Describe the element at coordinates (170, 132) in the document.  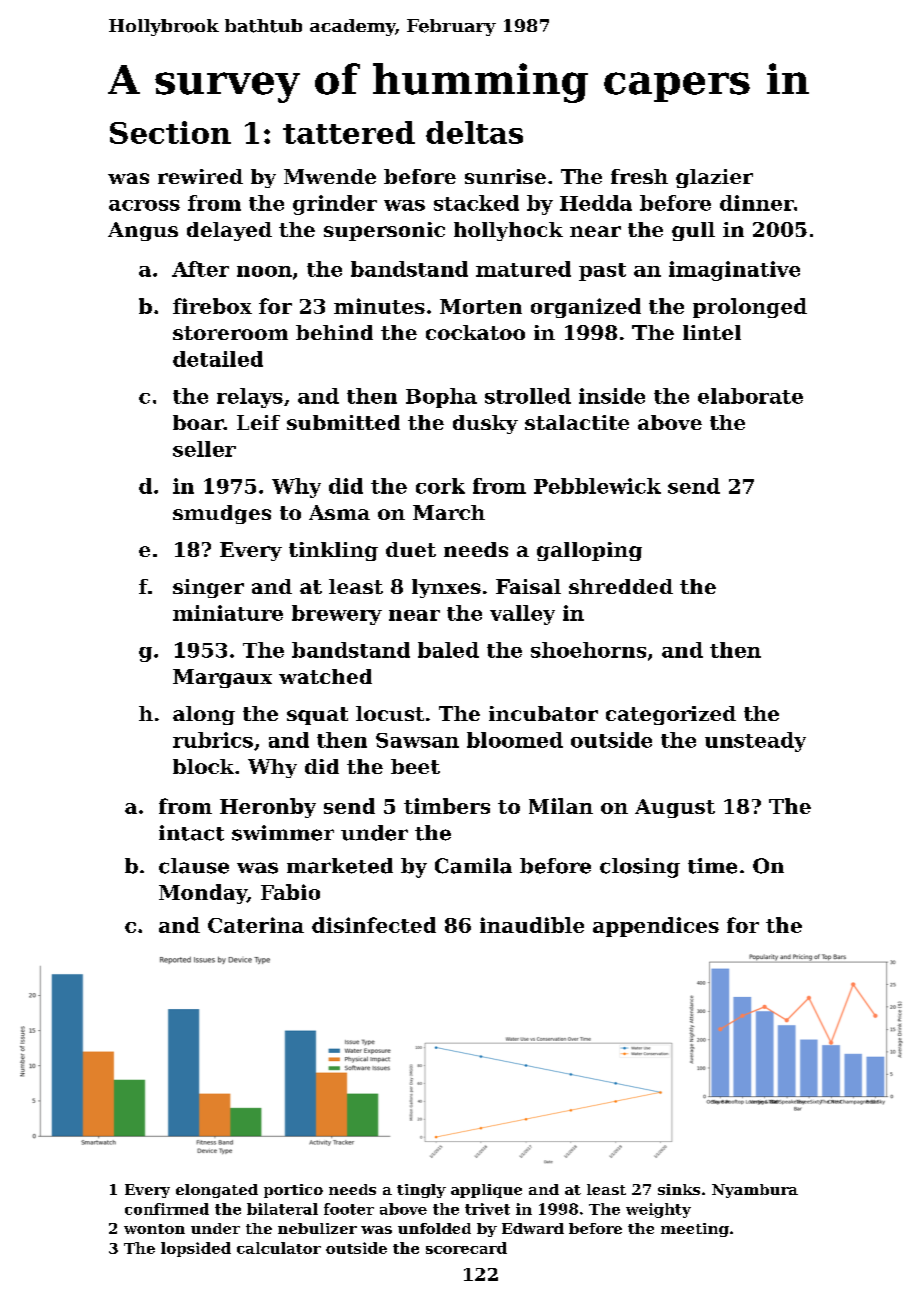
I see `Section` at that location.
